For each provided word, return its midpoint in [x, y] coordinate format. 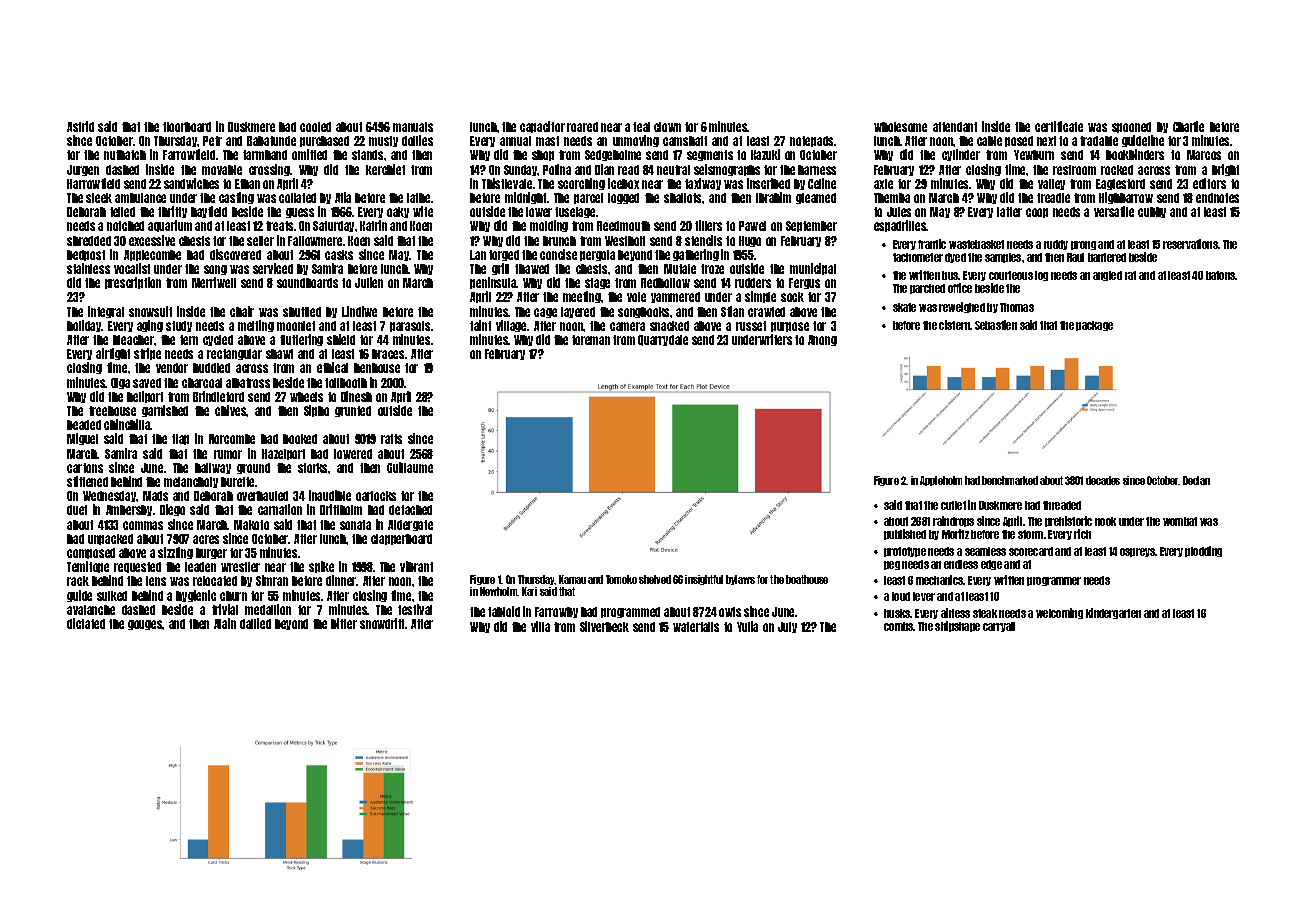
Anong [822, 340]
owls [730, 612]
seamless [985, 551]
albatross [248, 383]
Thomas [1017, 307]
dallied [255, 623]
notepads [811, 141]
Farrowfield [189, 154]
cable [989, 141]
